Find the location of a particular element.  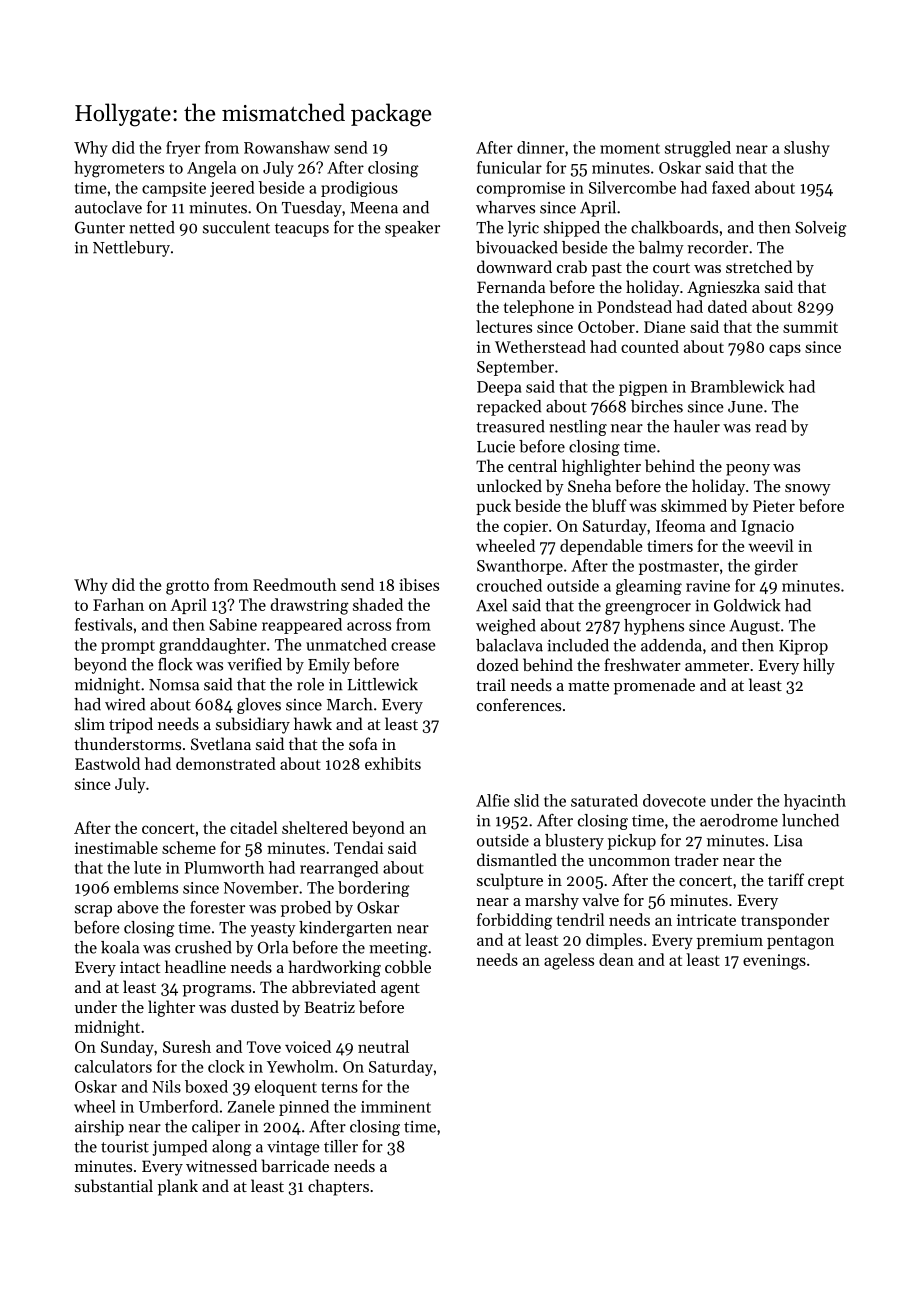

puck is located at coordinates (493, 507).
